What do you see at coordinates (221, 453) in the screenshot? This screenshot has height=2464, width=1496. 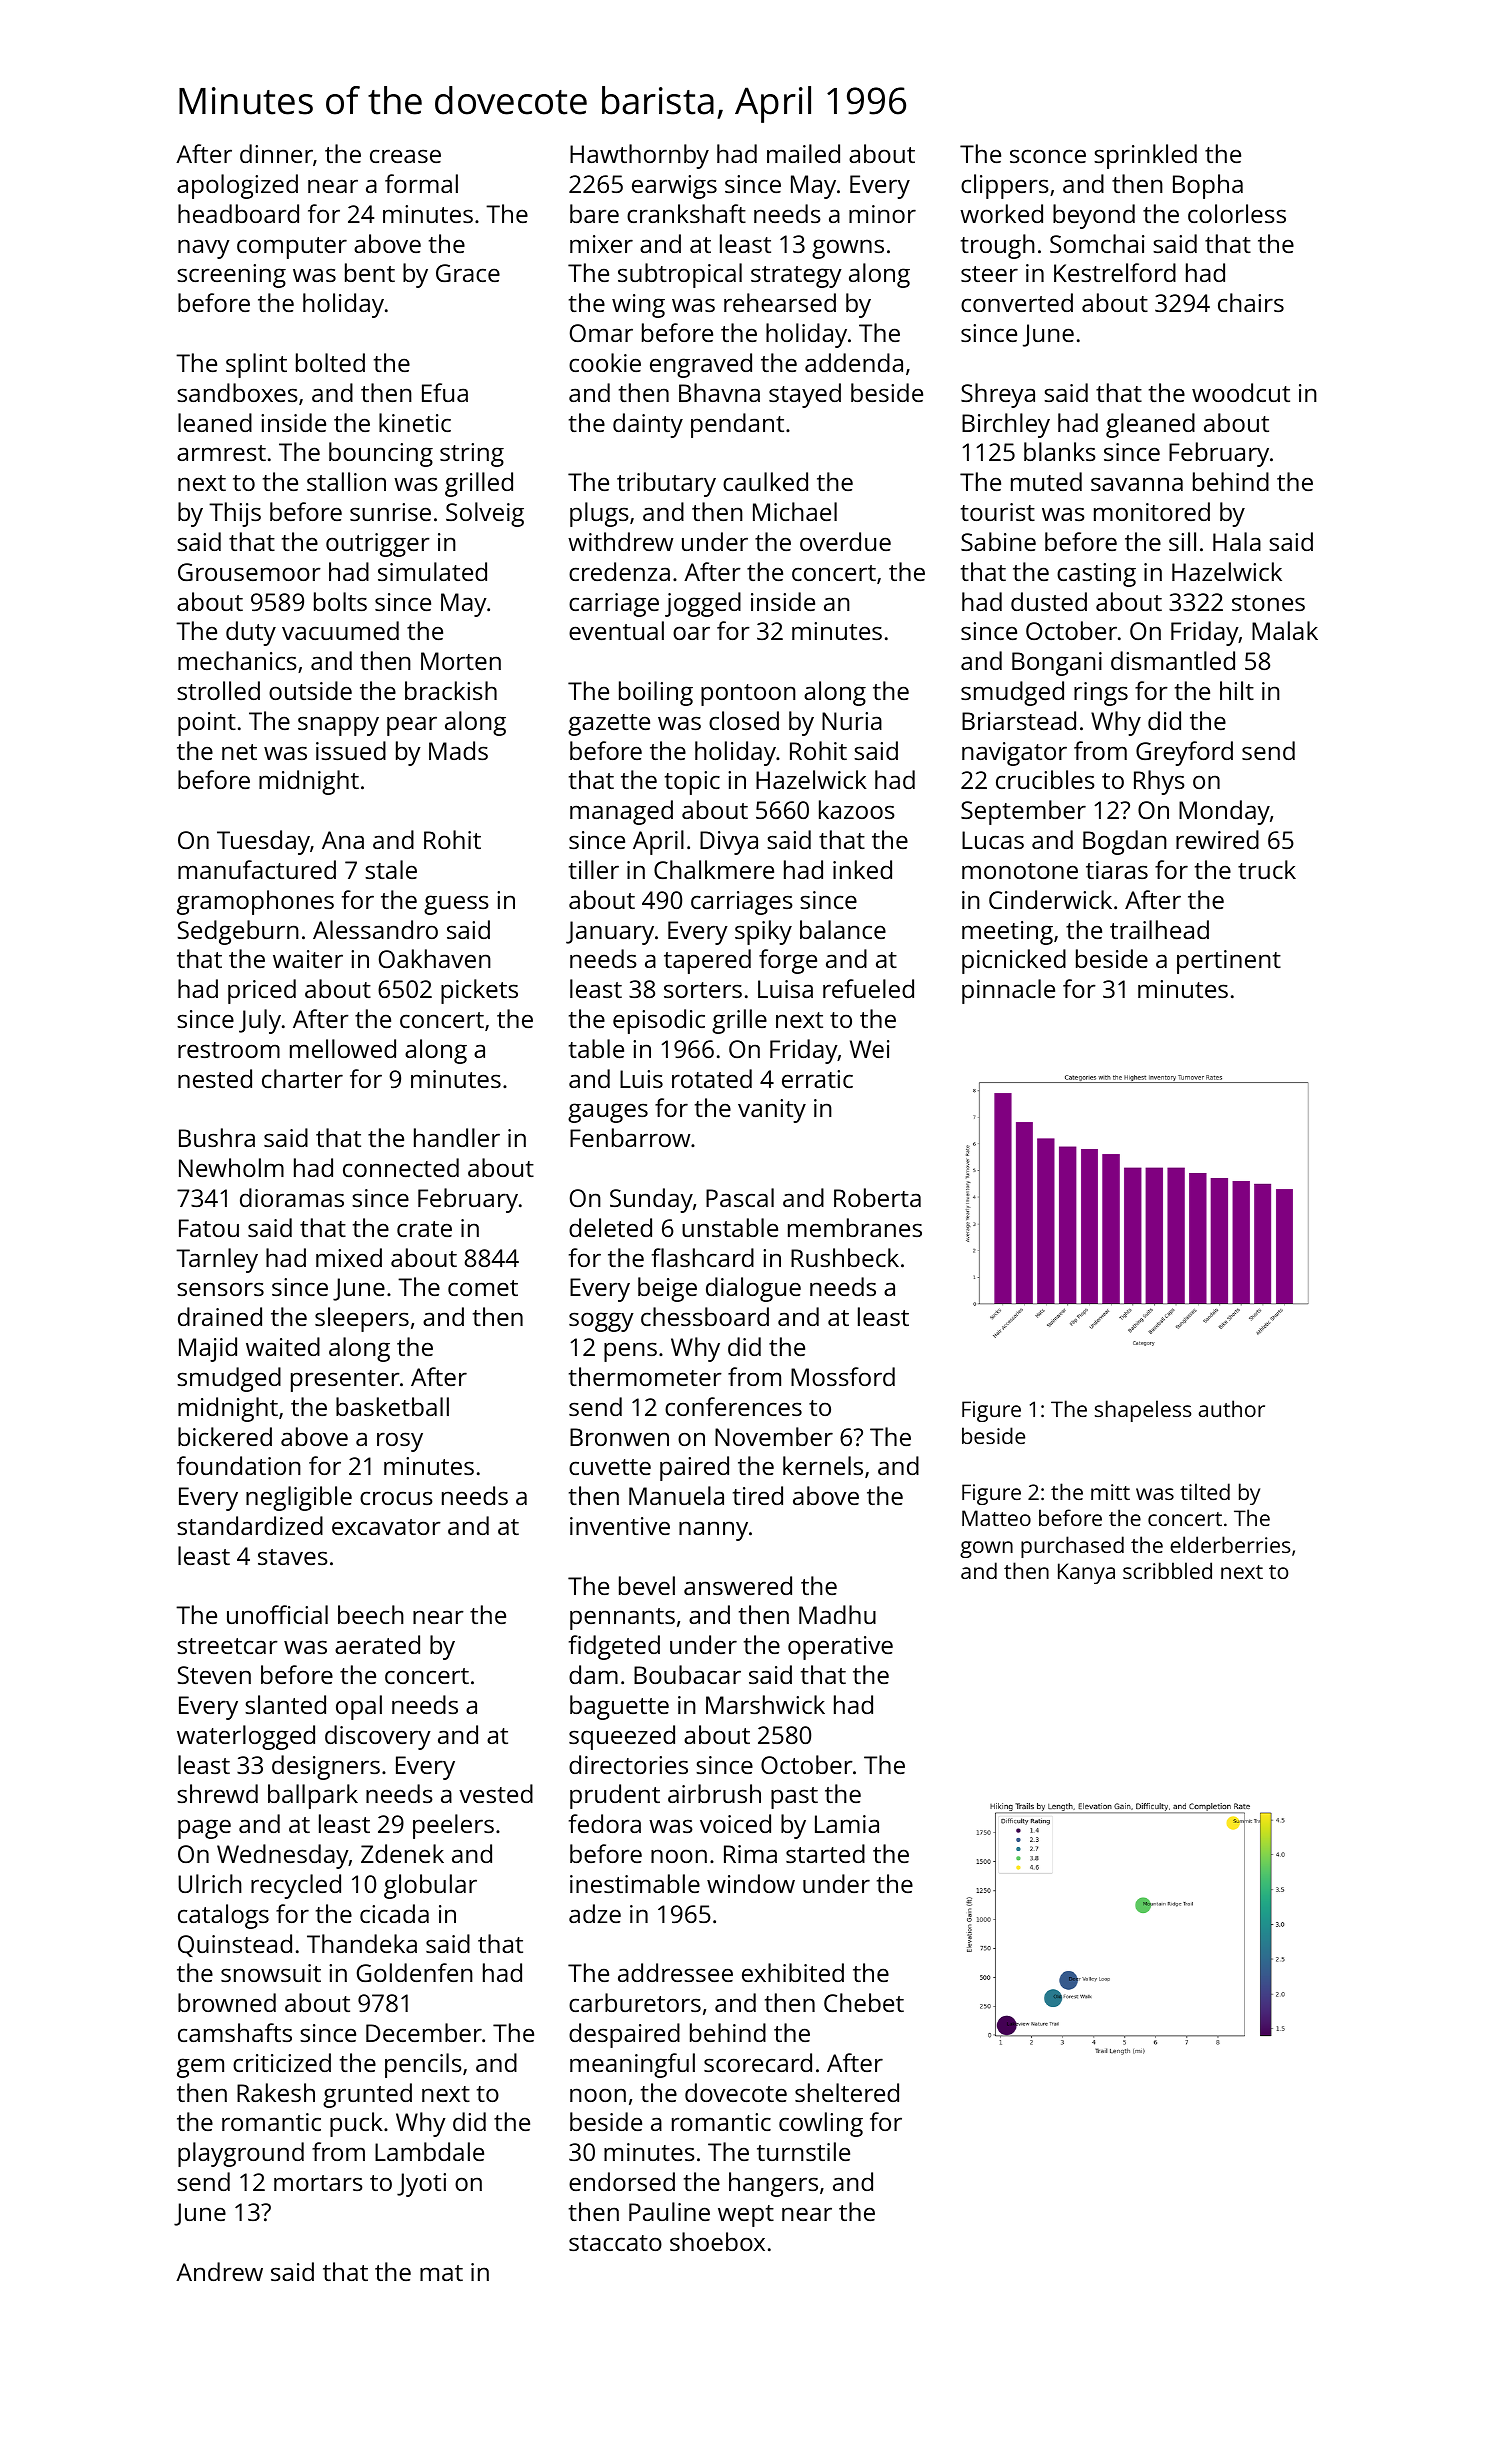 I see `armrest` at bounding box center [221, 453].
